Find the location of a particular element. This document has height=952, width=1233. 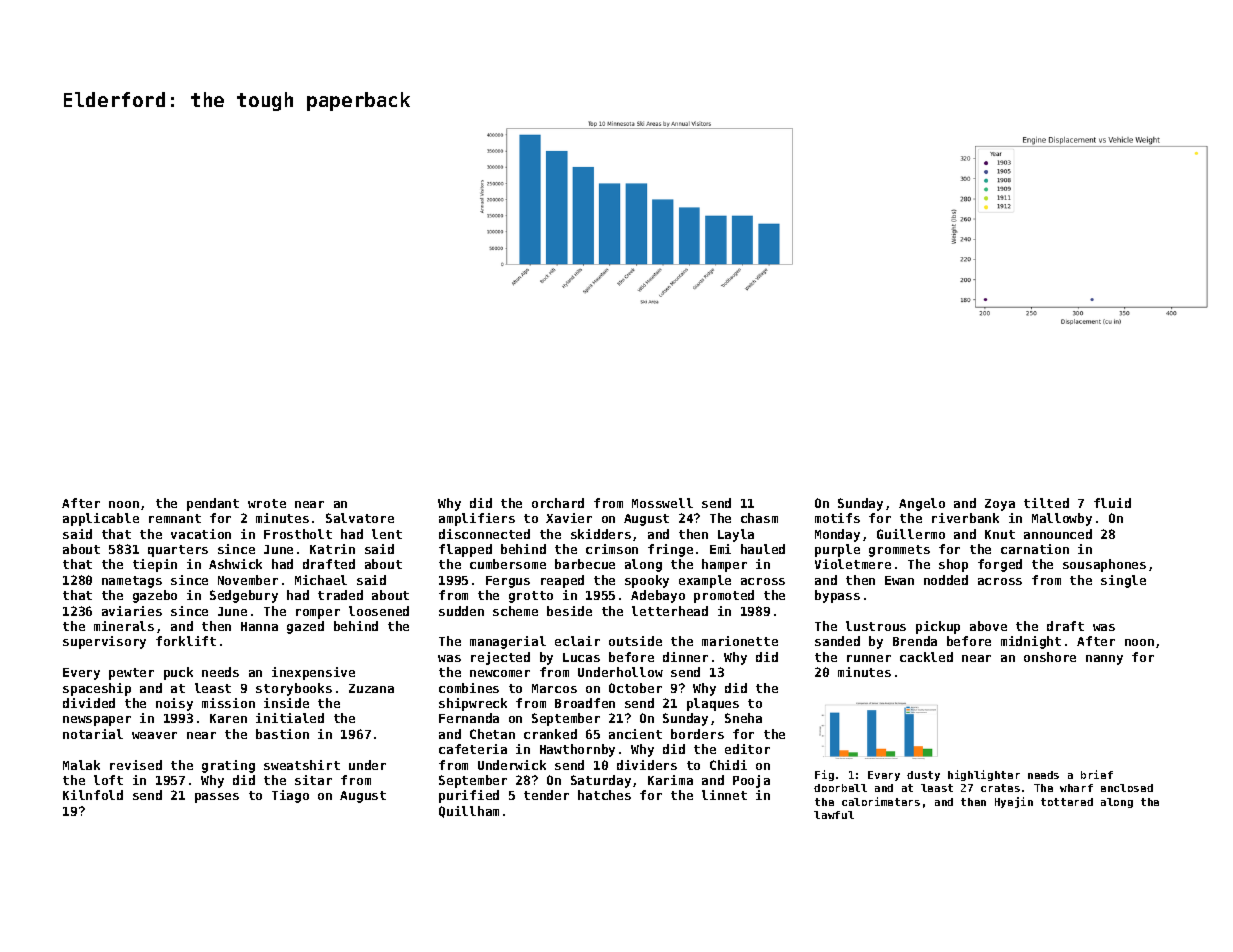

Quillham is located at coordinates (469, 812).
